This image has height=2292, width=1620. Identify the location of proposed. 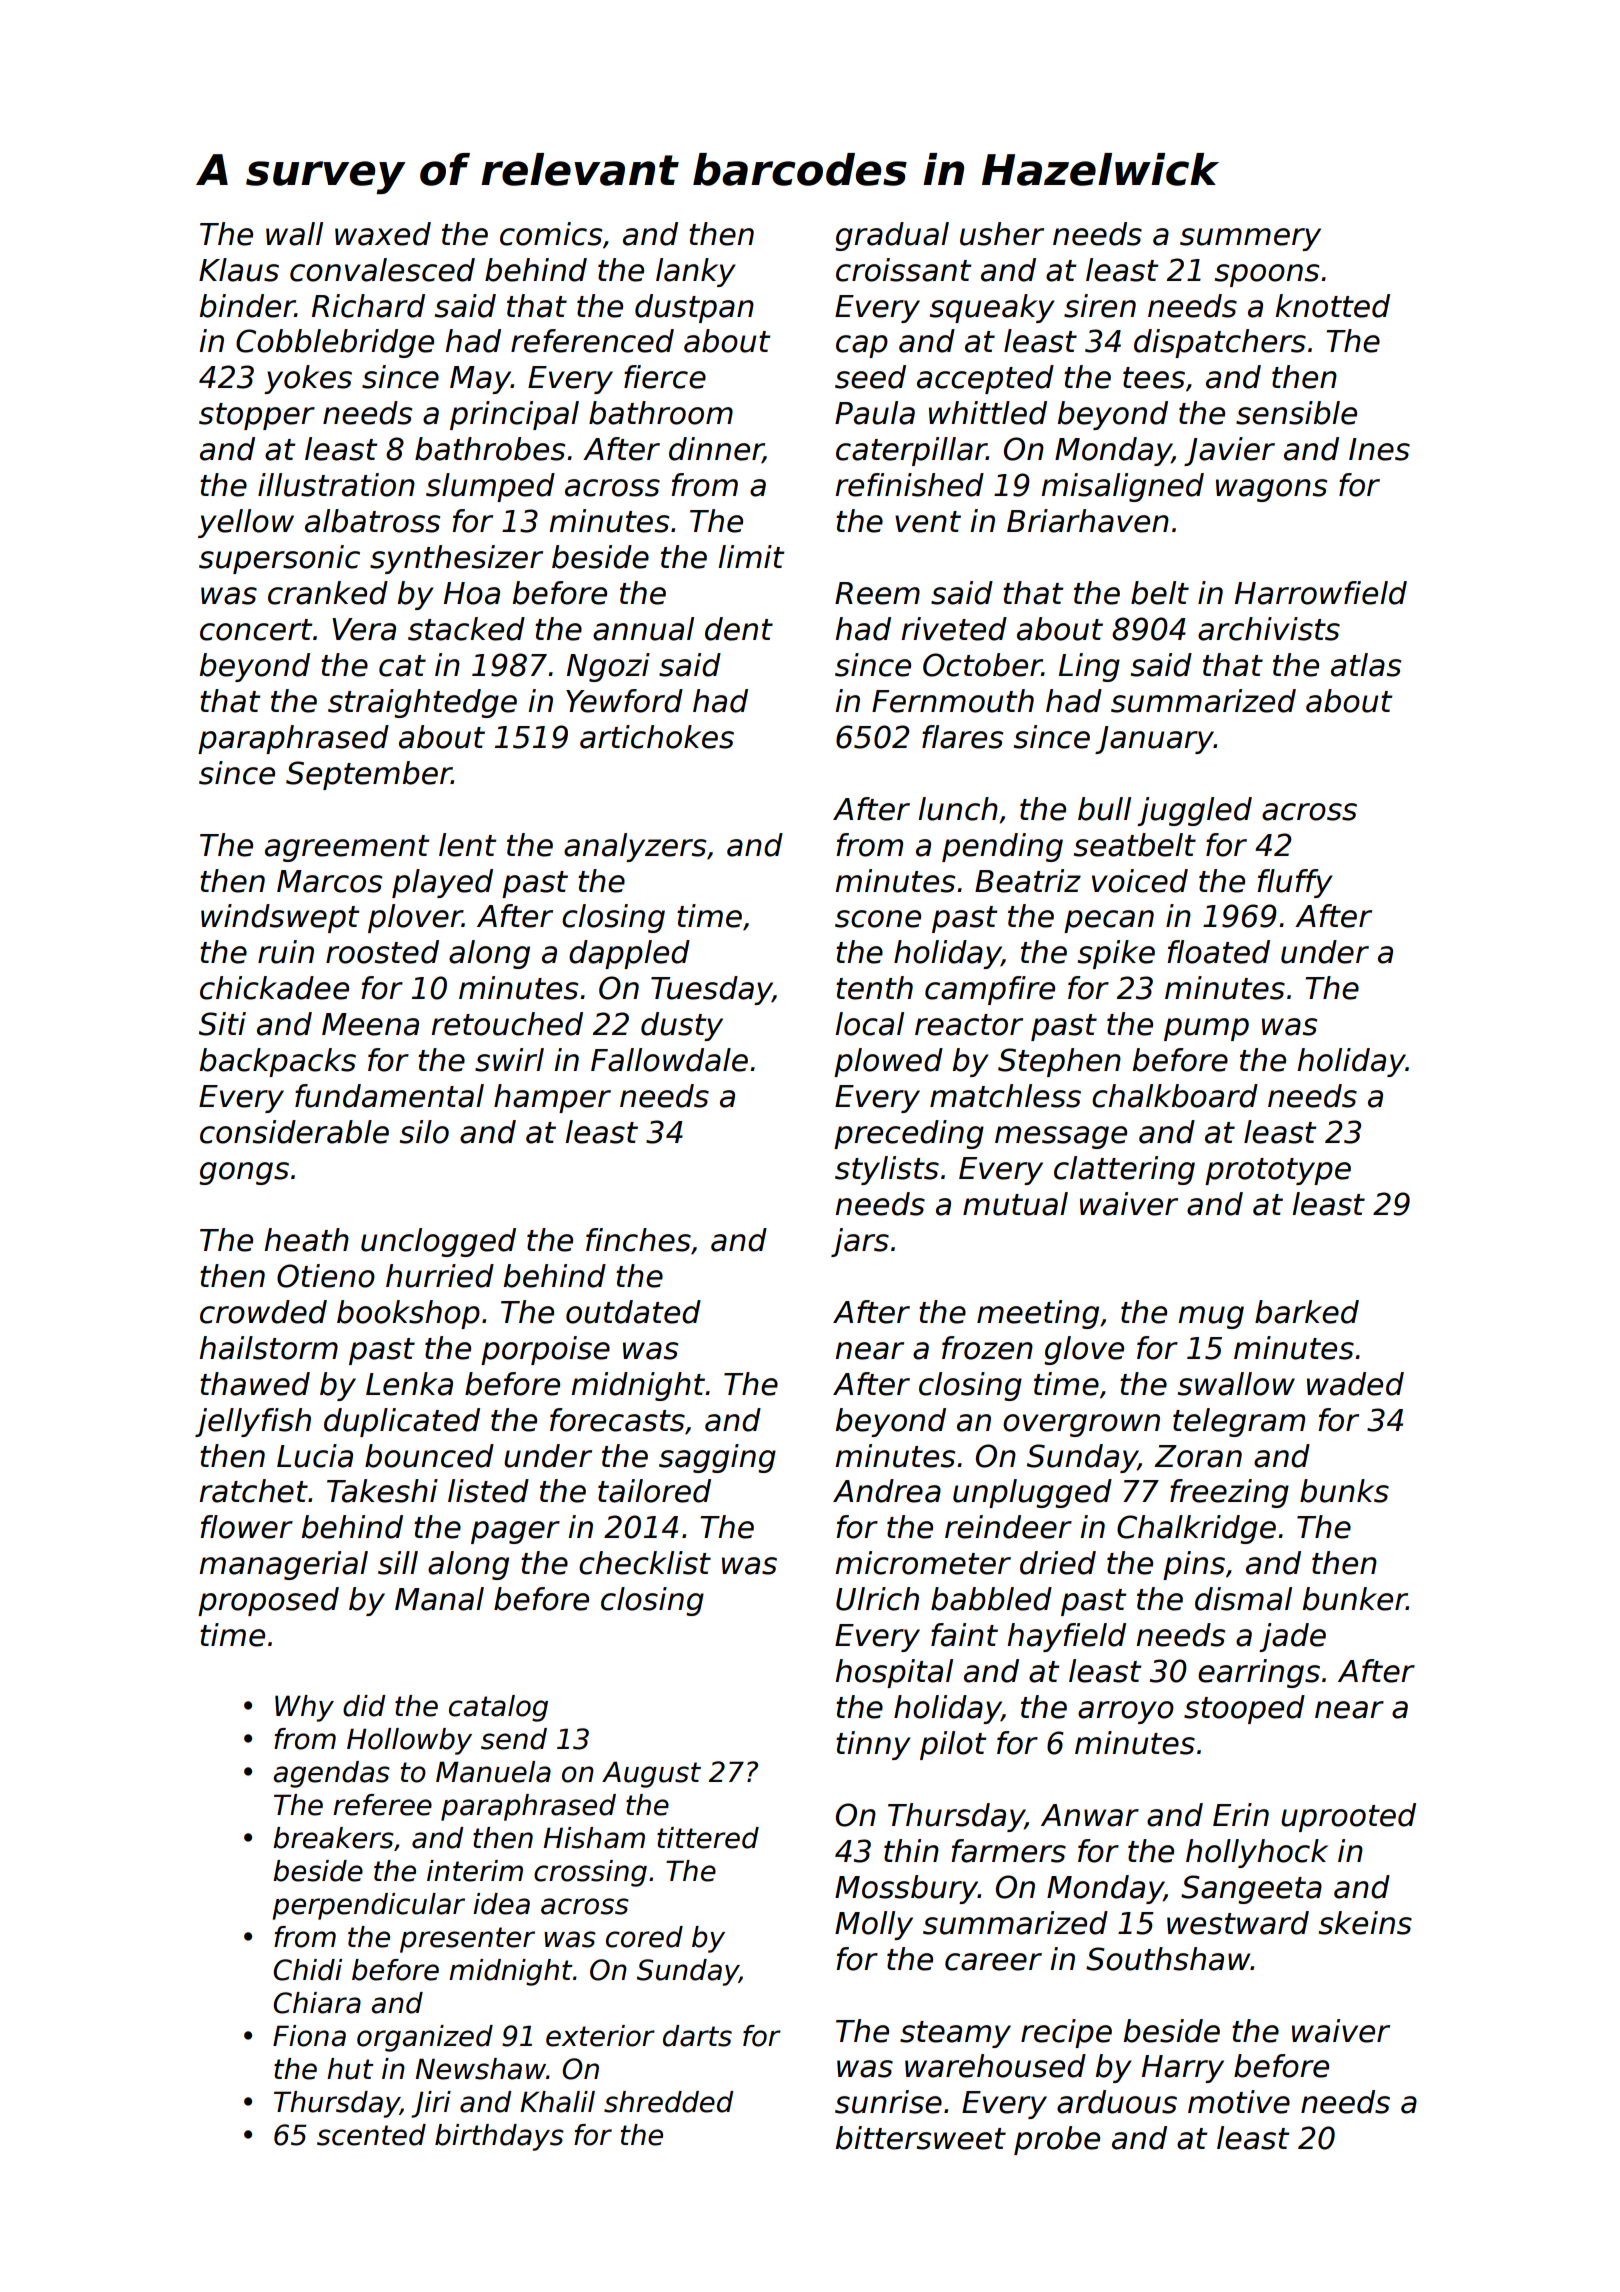
(268, 1601).
